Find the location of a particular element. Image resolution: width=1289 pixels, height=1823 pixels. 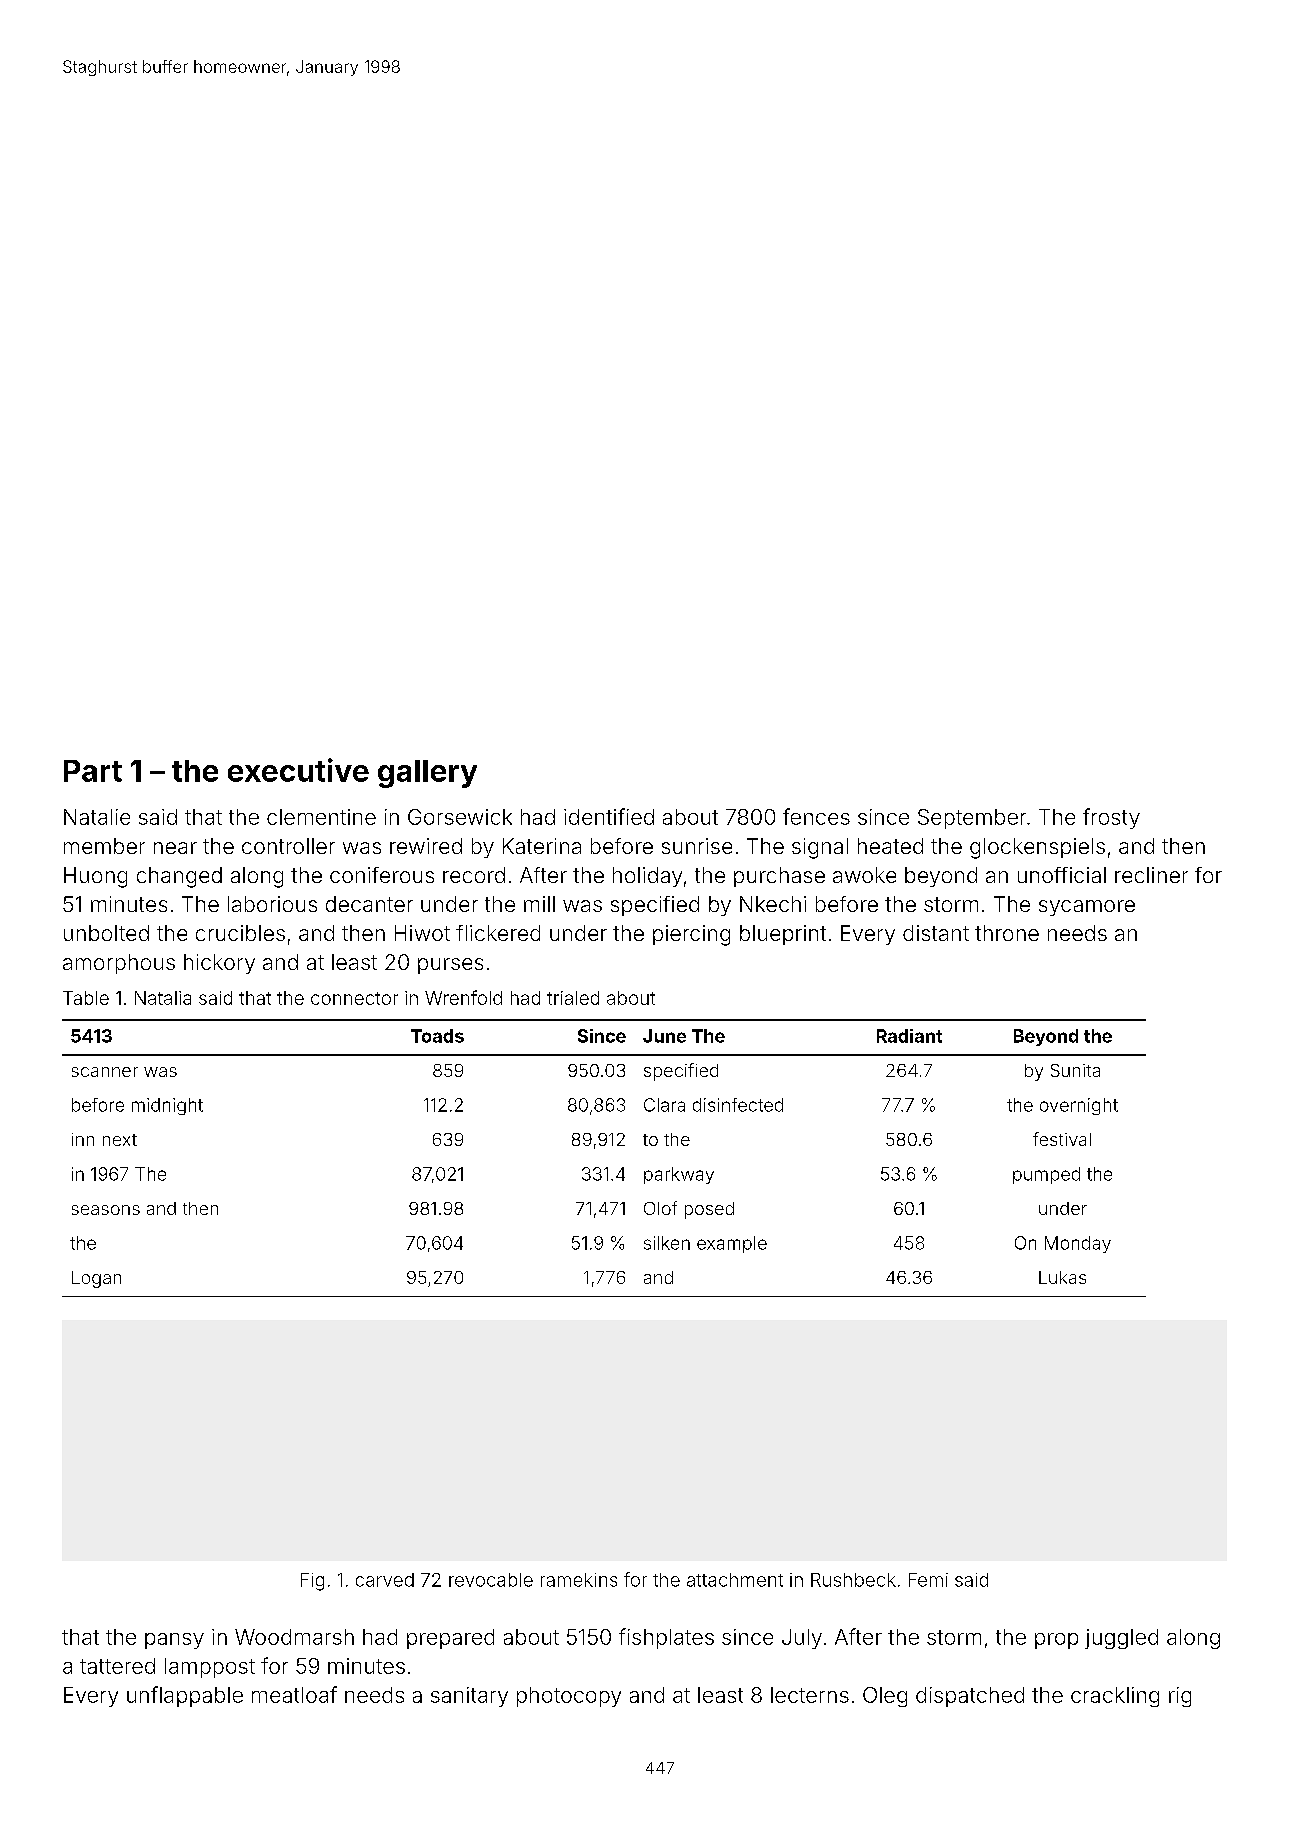

meatloaf is located at coordinates (294, 1694).
